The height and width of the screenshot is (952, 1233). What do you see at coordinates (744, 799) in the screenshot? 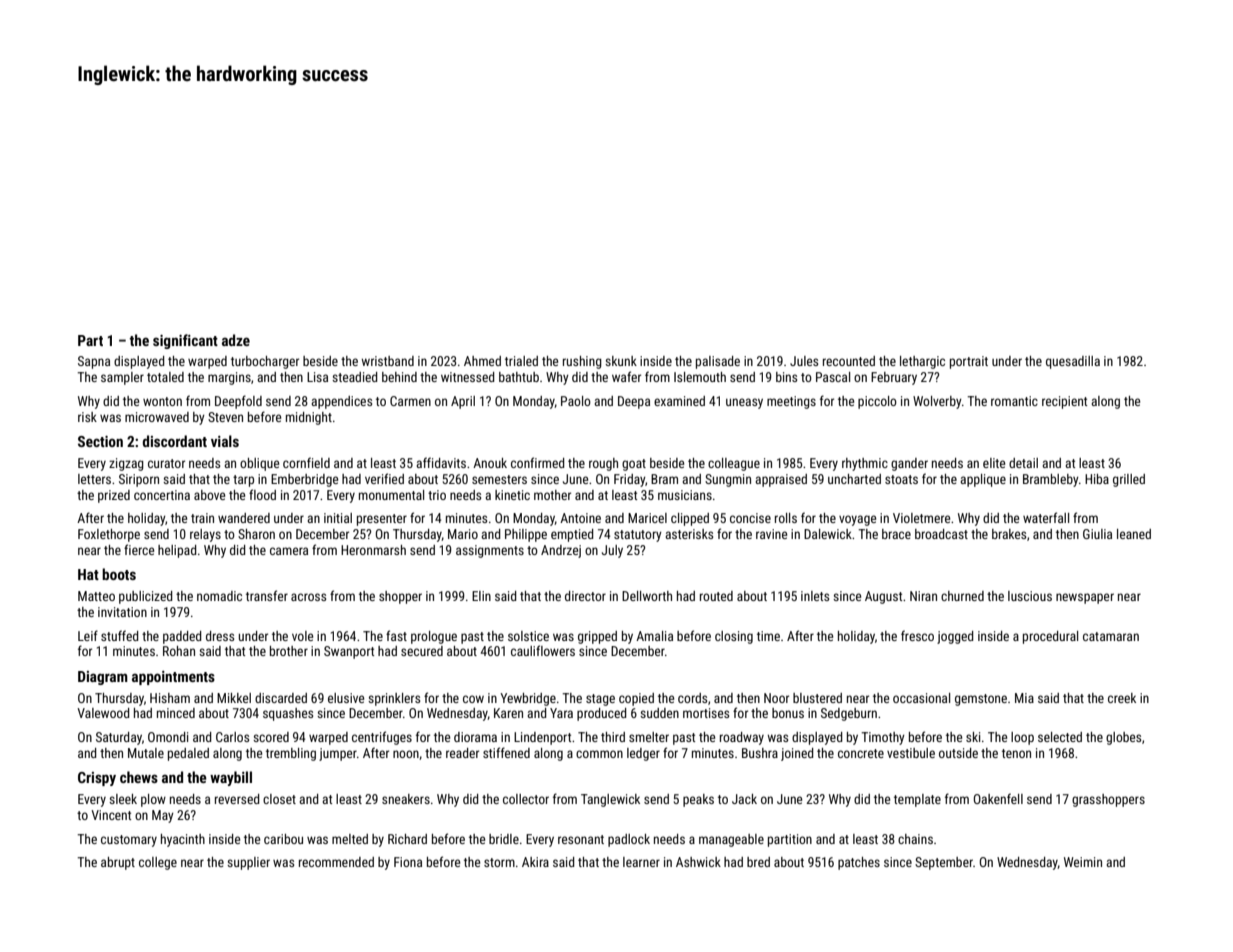
I see `Jack` at bounding box center [744, 799].
